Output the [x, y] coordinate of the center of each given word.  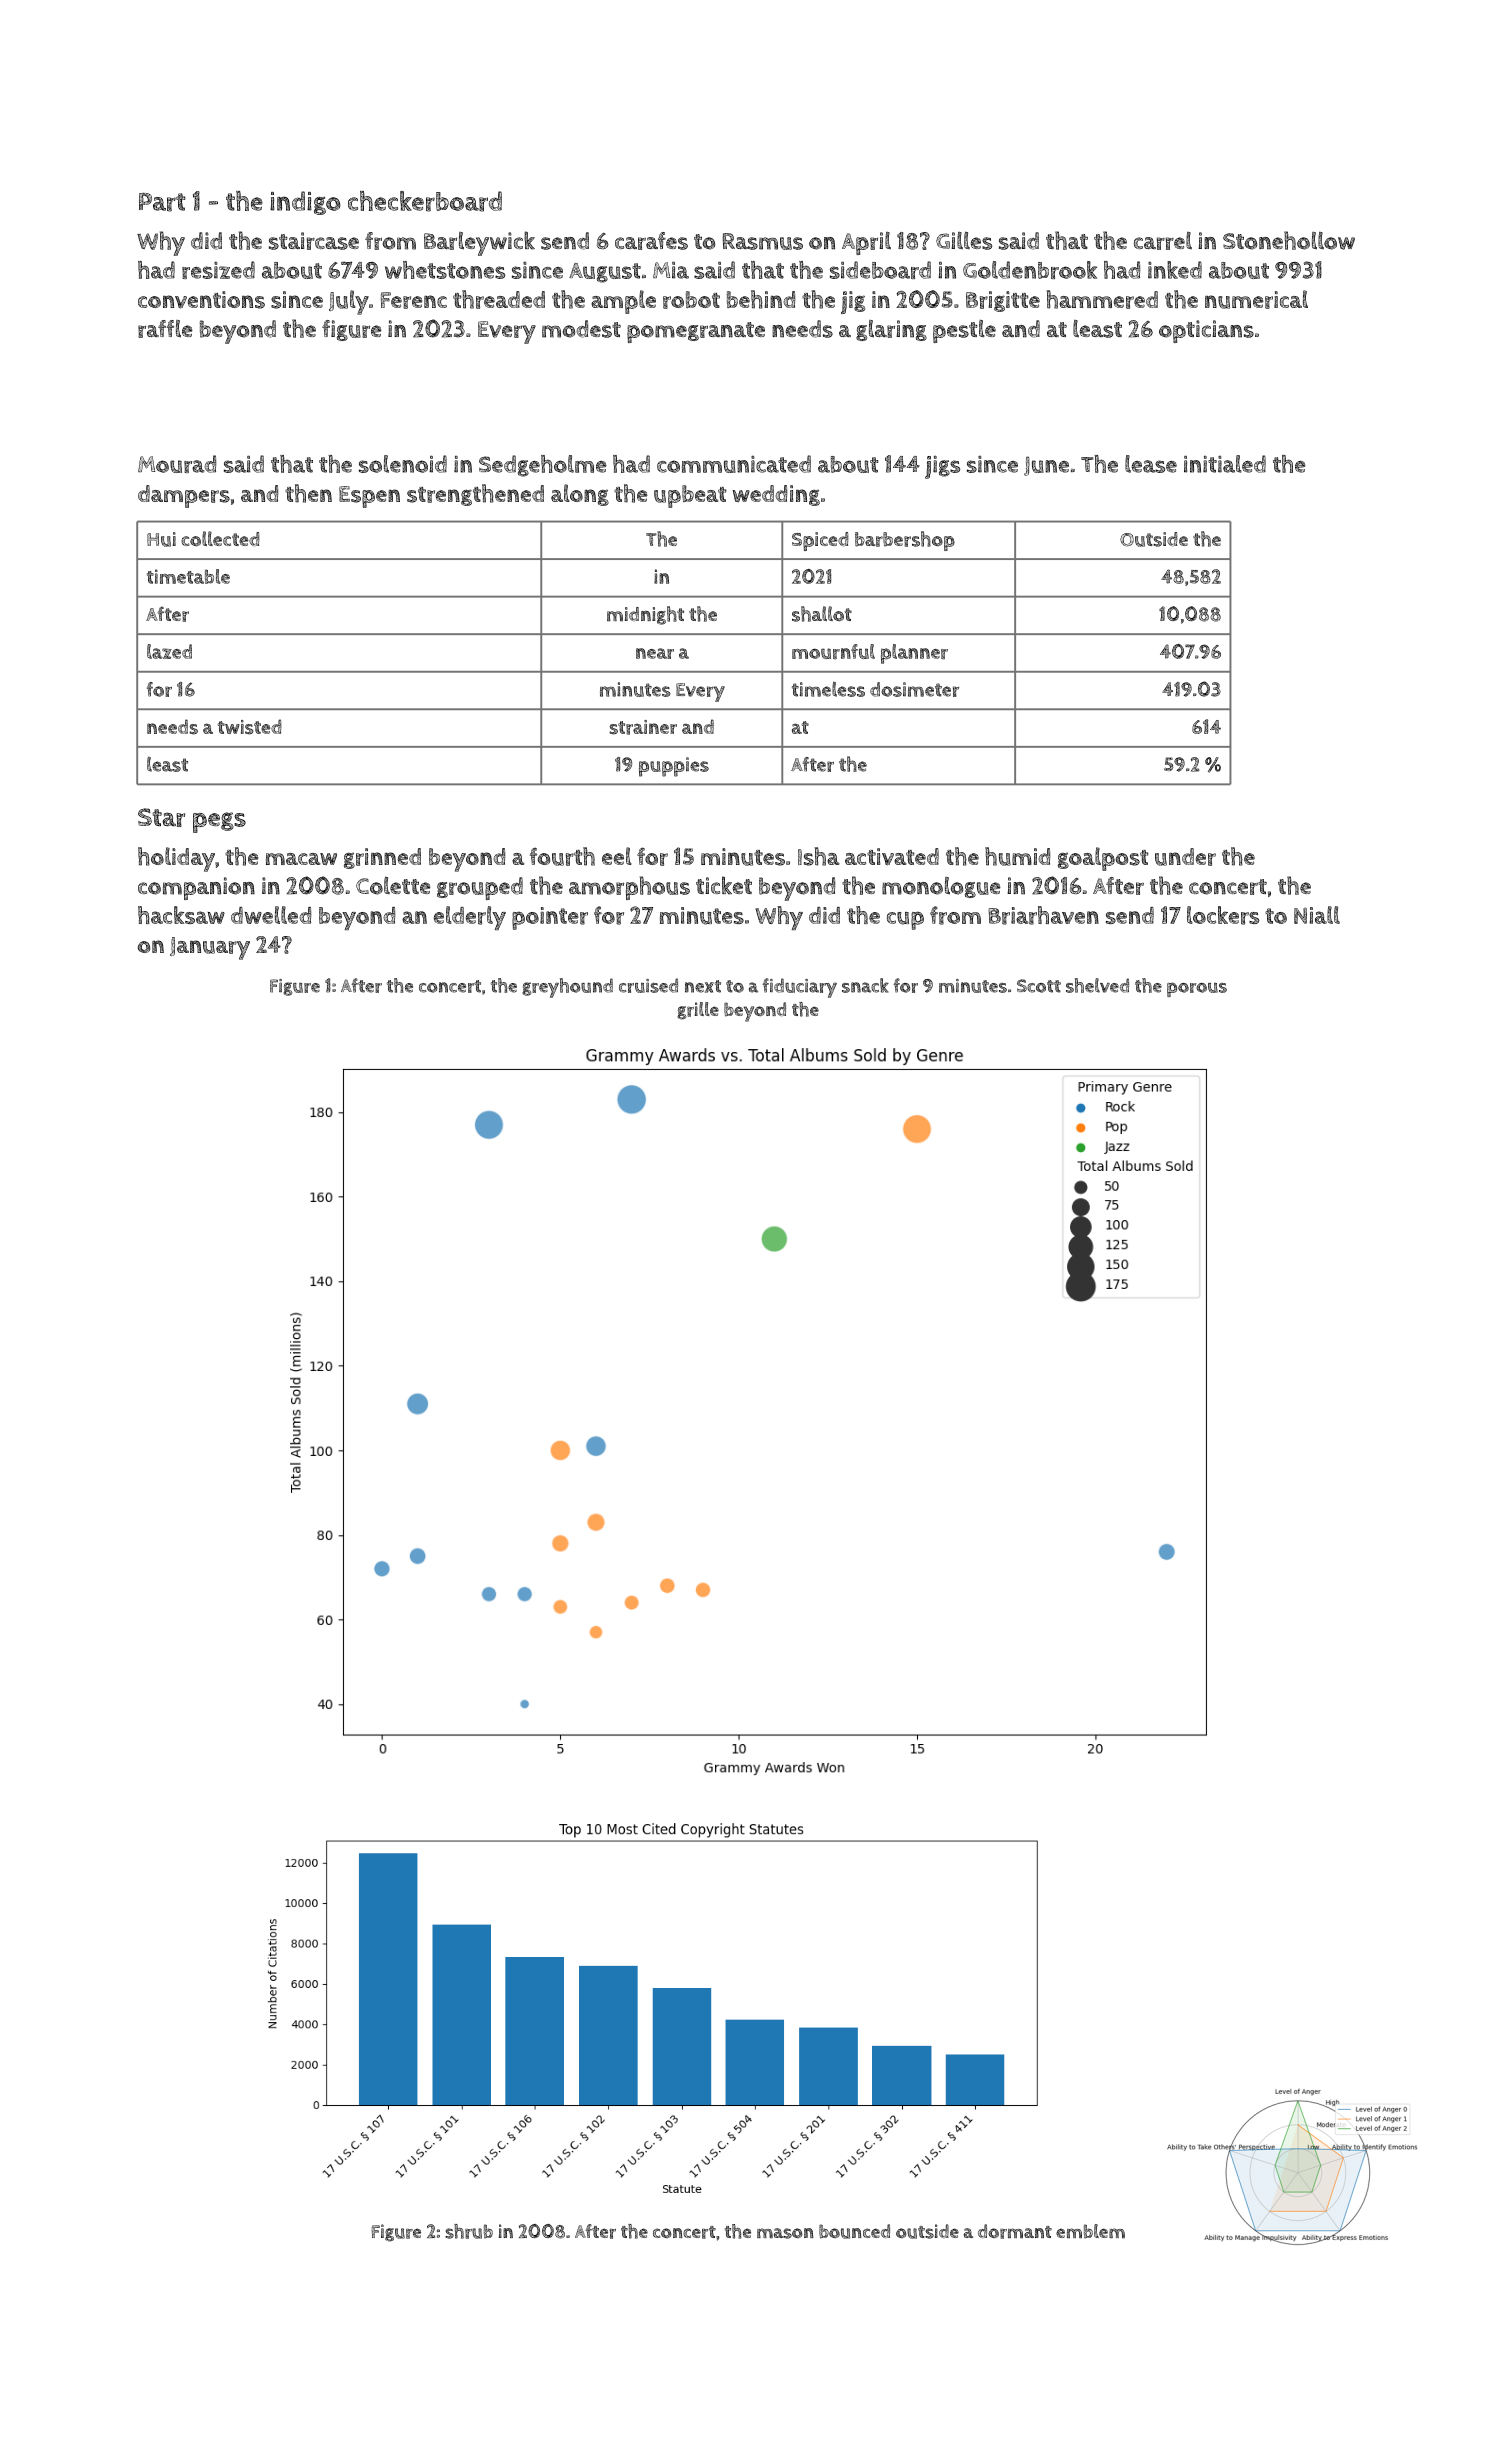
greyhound [567, 988]
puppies [674, 767]
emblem [1090, 2231]
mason [785, 2233]
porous [1197, 989]
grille [698, 1011]
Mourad [177, 464]
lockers [1223, 915]
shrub [469, 2231]
